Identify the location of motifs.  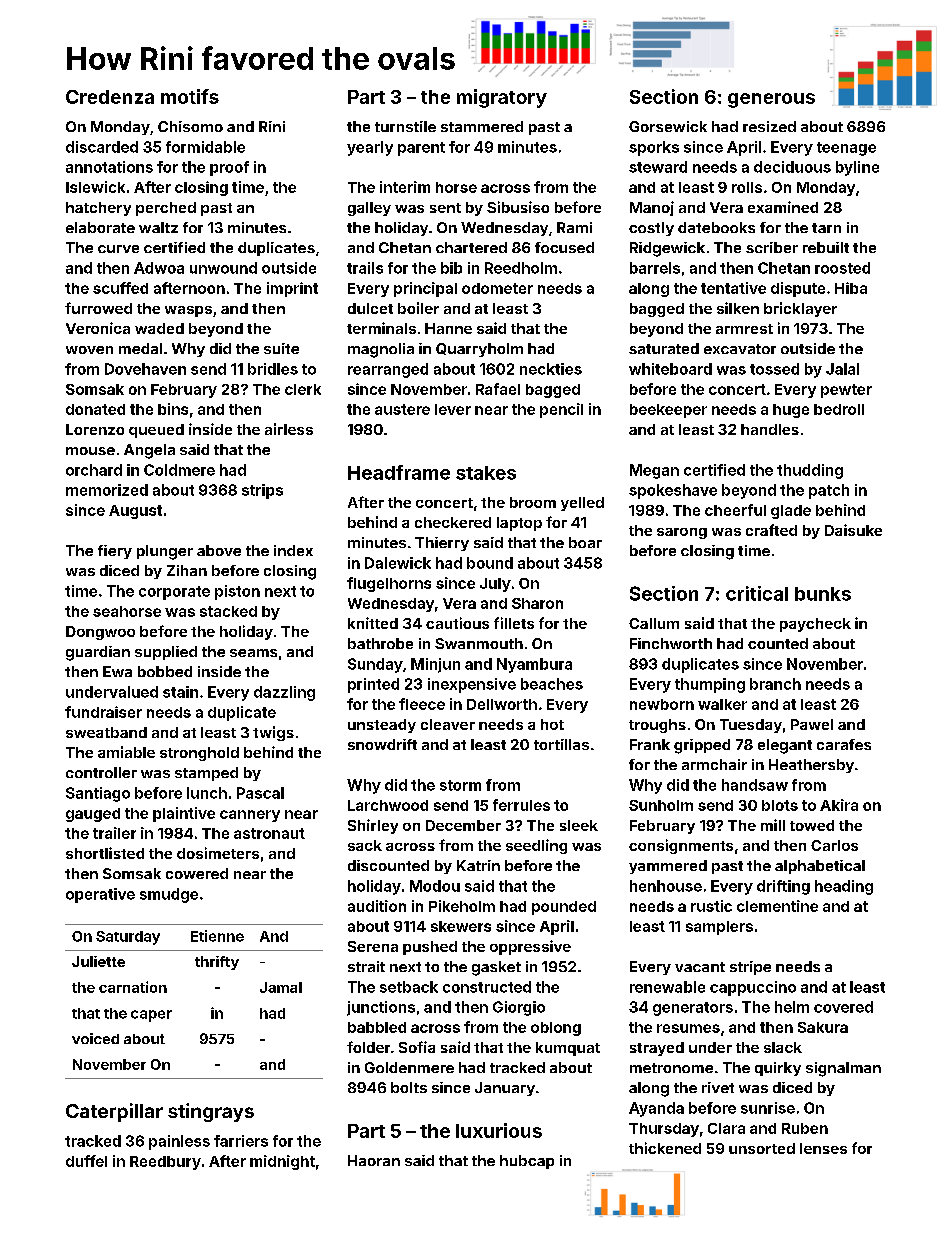
(190, 96).
